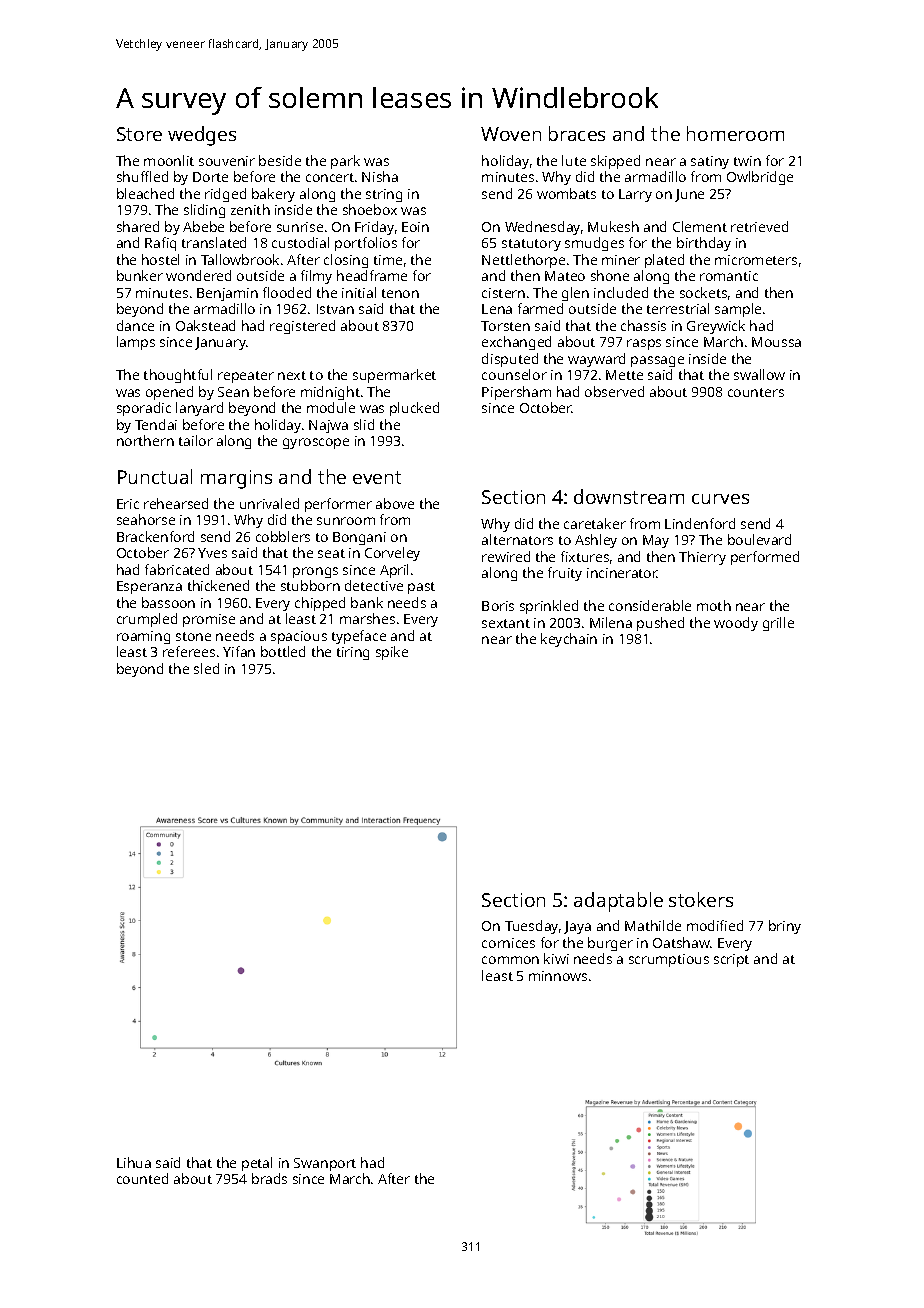 Image resolution: width=924 pixels, height=1308 pixels. What do you see at coordinates (395, 503) in the screenshot?
I see `above` at bounding box center [395, 503].
